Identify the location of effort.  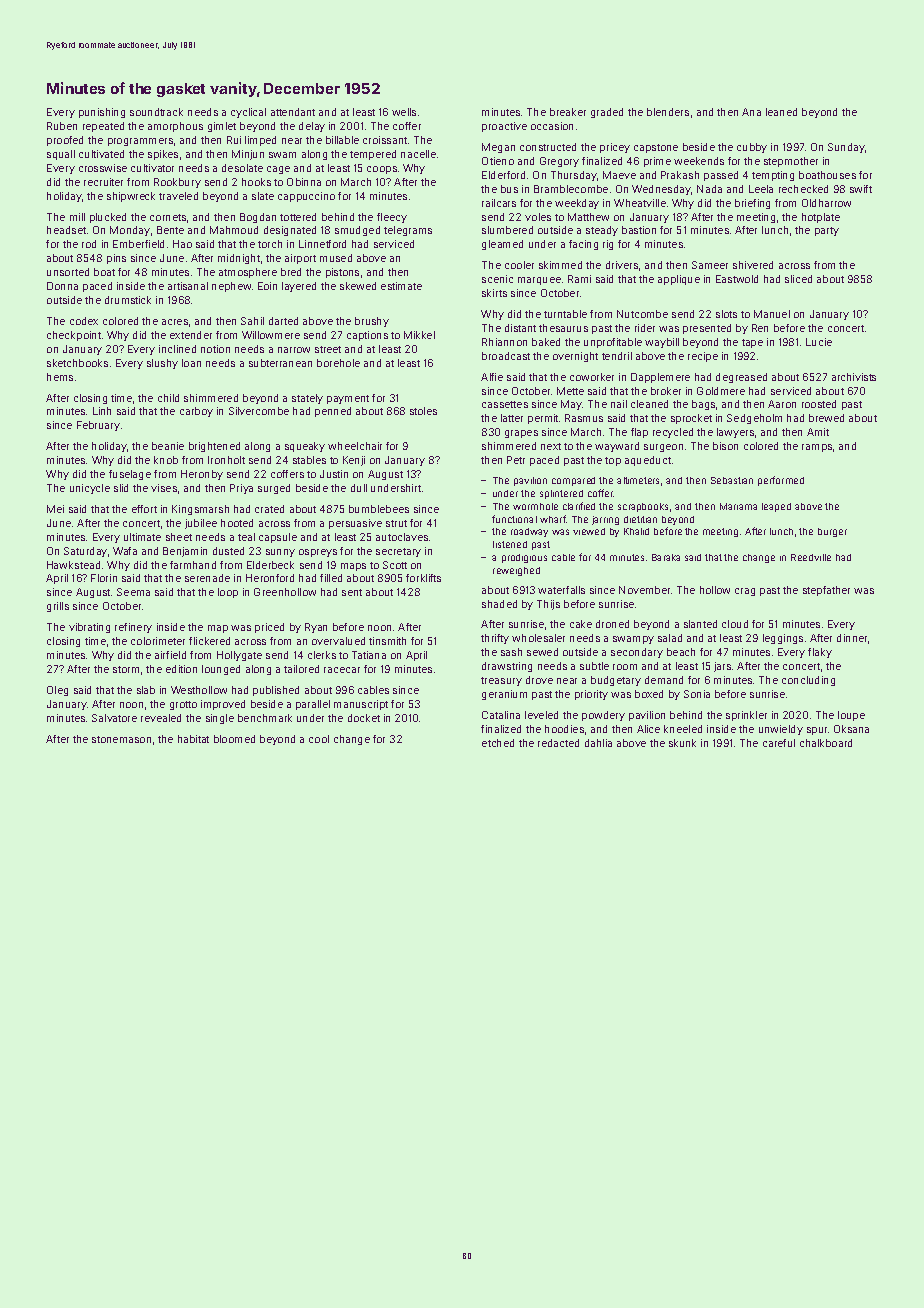
(144, 509).
